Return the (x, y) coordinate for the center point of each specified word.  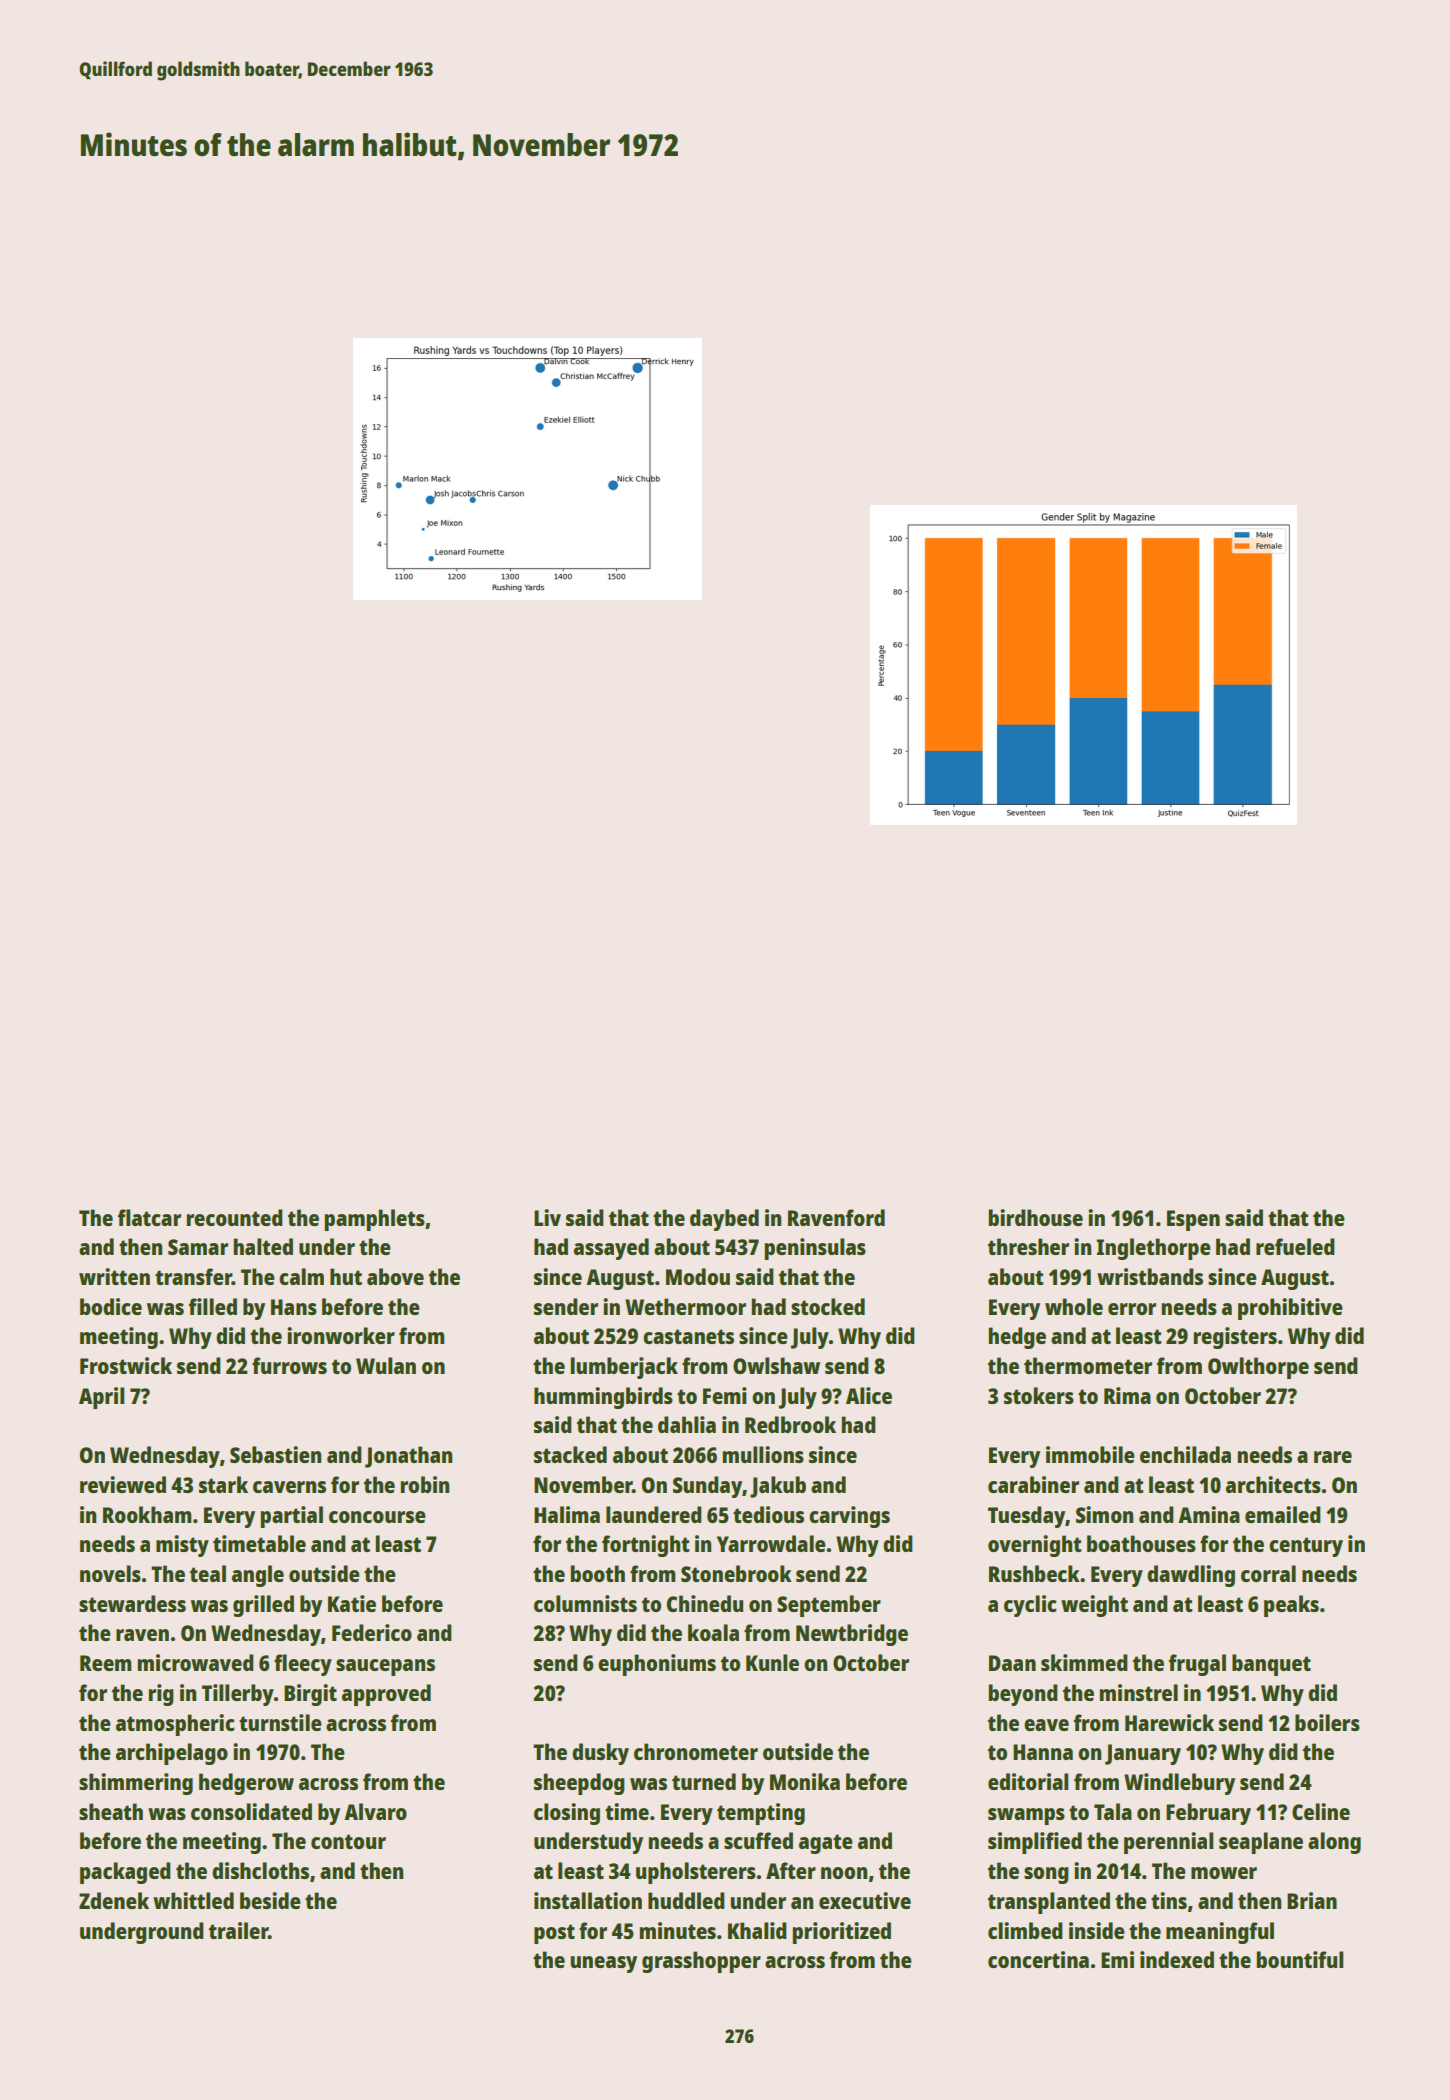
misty (182, 1546)
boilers (1327, 1722)
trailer (238, 1930)
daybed (724, 1220)
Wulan (386, 1365)
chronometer (696, 1751)
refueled (1295, 1246)
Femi (725, 1395)
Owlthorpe (1258, 1368)
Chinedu (705, 1603)
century (1306, 1547)
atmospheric (175, 1725)
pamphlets (374, 1220)
